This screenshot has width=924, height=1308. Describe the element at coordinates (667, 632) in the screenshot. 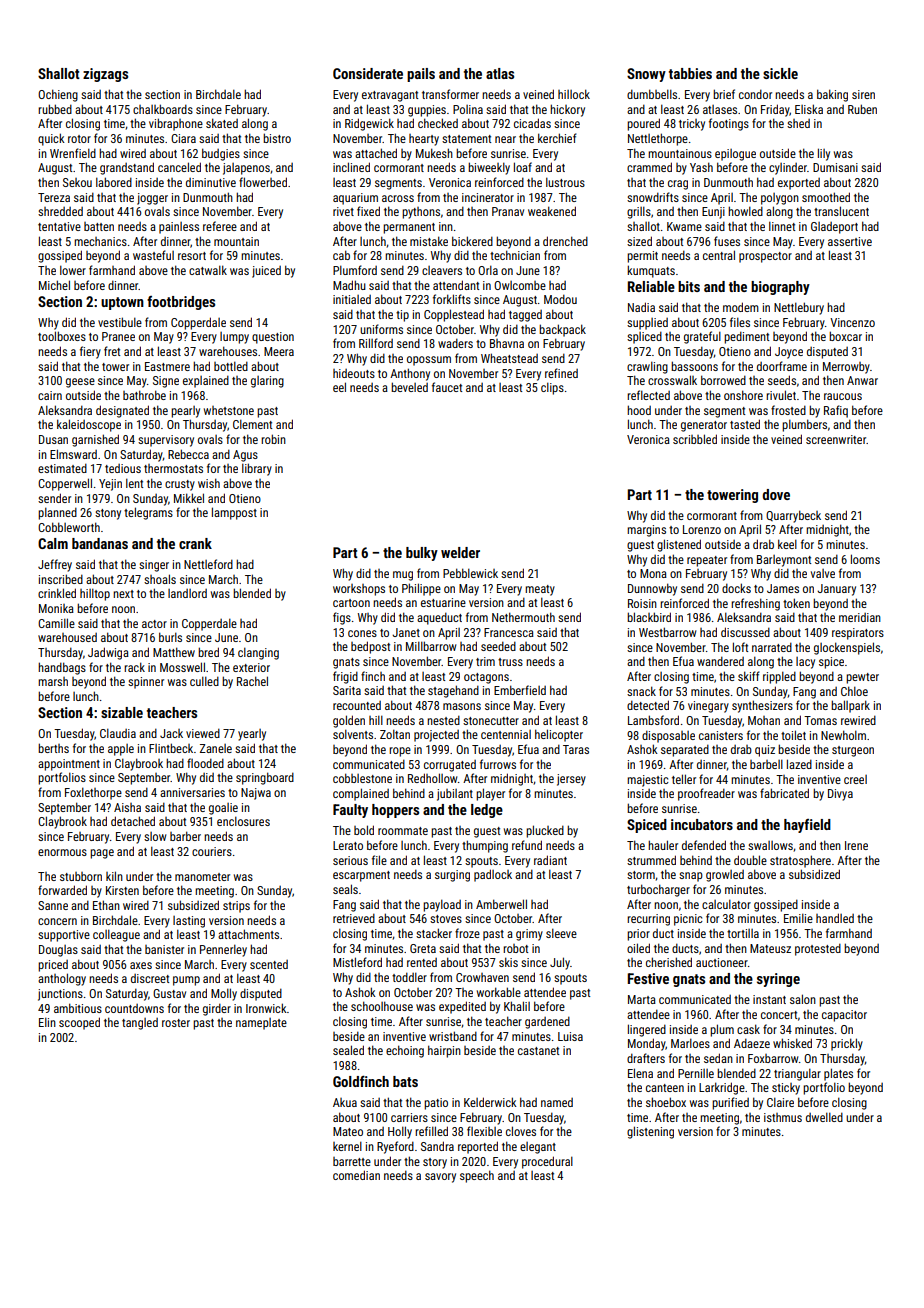

I see `Westbarrow` at that location.
